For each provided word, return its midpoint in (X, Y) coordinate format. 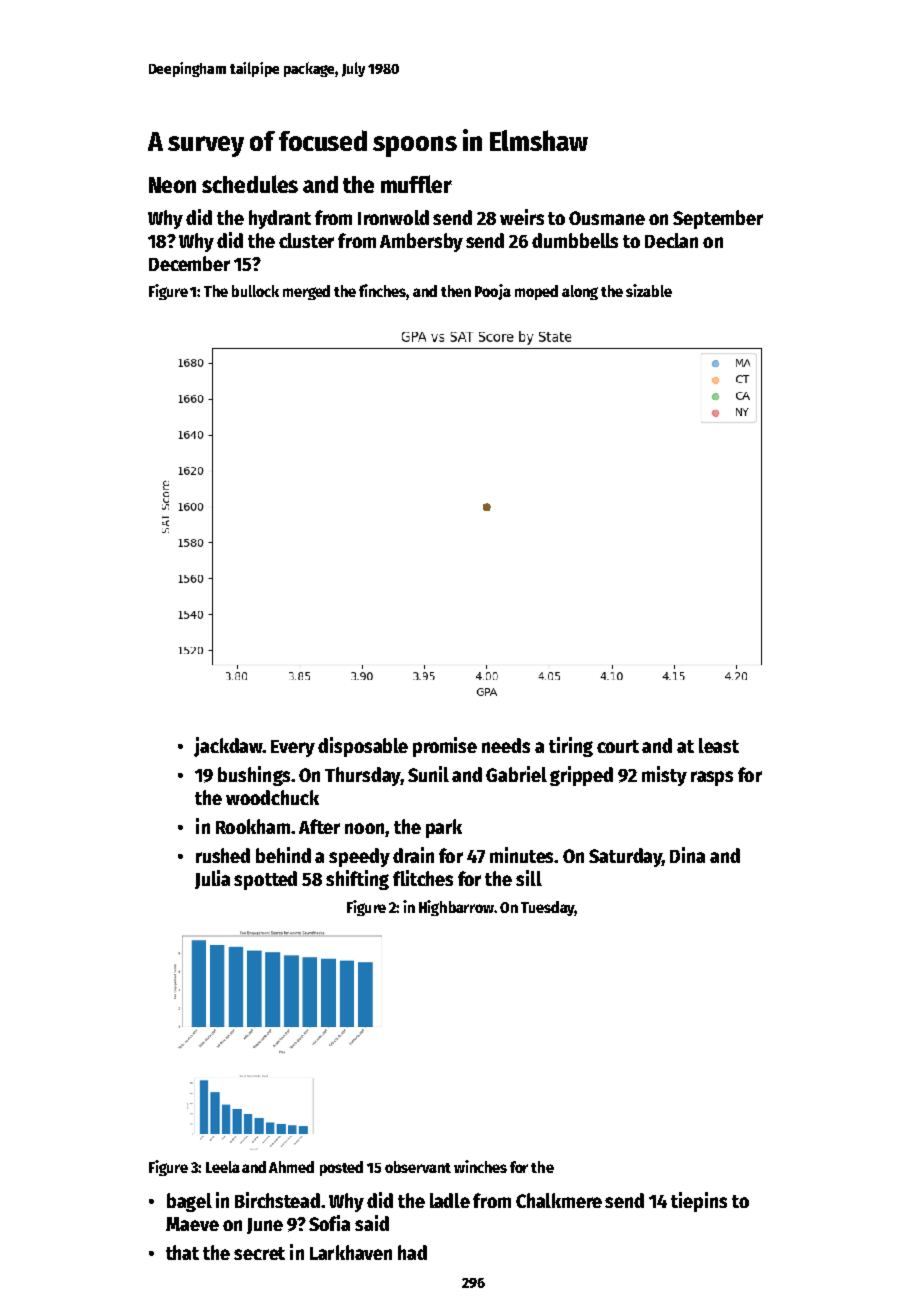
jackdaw (228, 747)
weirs (522, 217)
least (719, 745)
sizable (649, 290)
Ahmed (291, 1167)
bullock (255, 291)
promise (445, 747)
